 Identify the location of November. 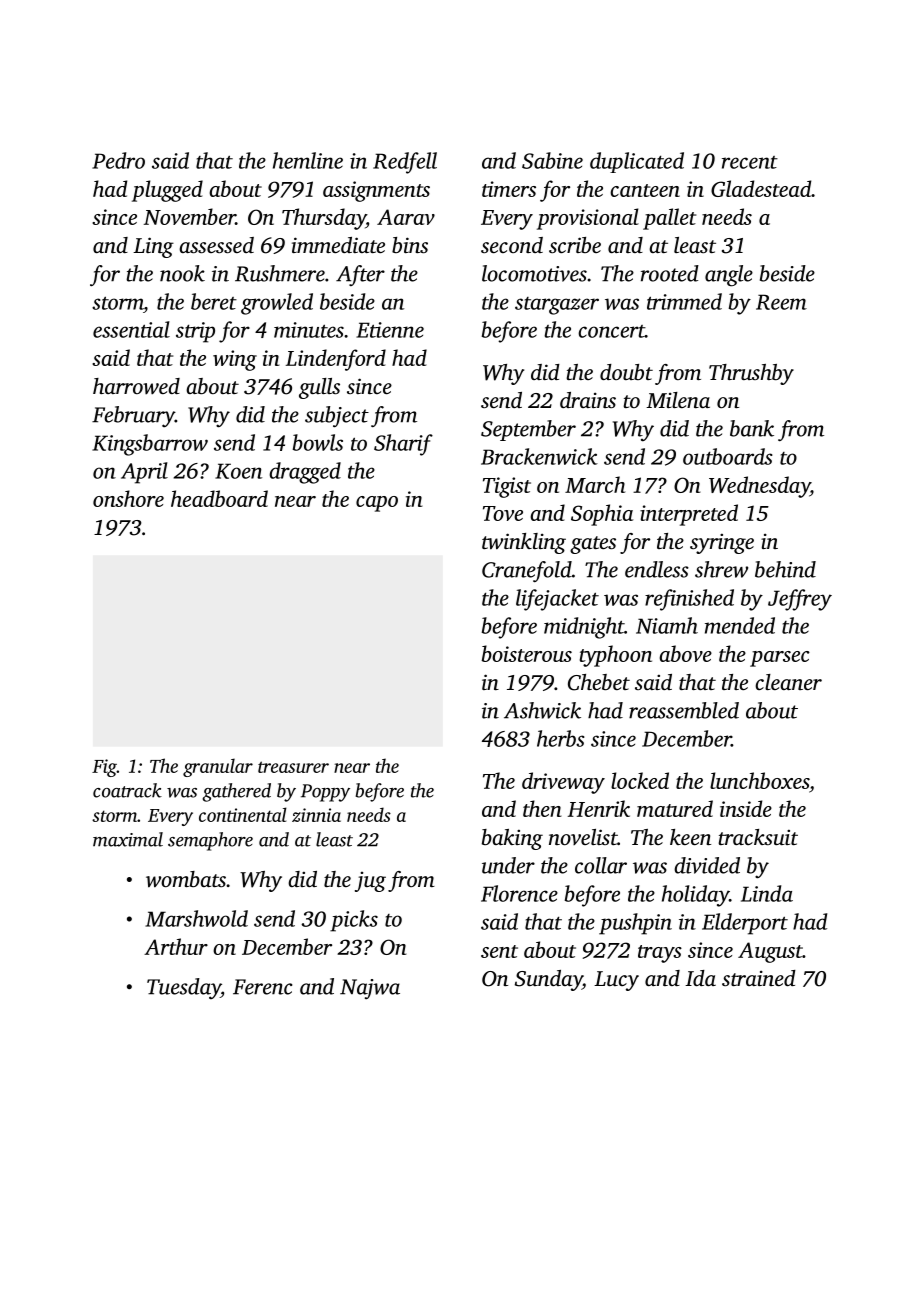
(190, 216).
